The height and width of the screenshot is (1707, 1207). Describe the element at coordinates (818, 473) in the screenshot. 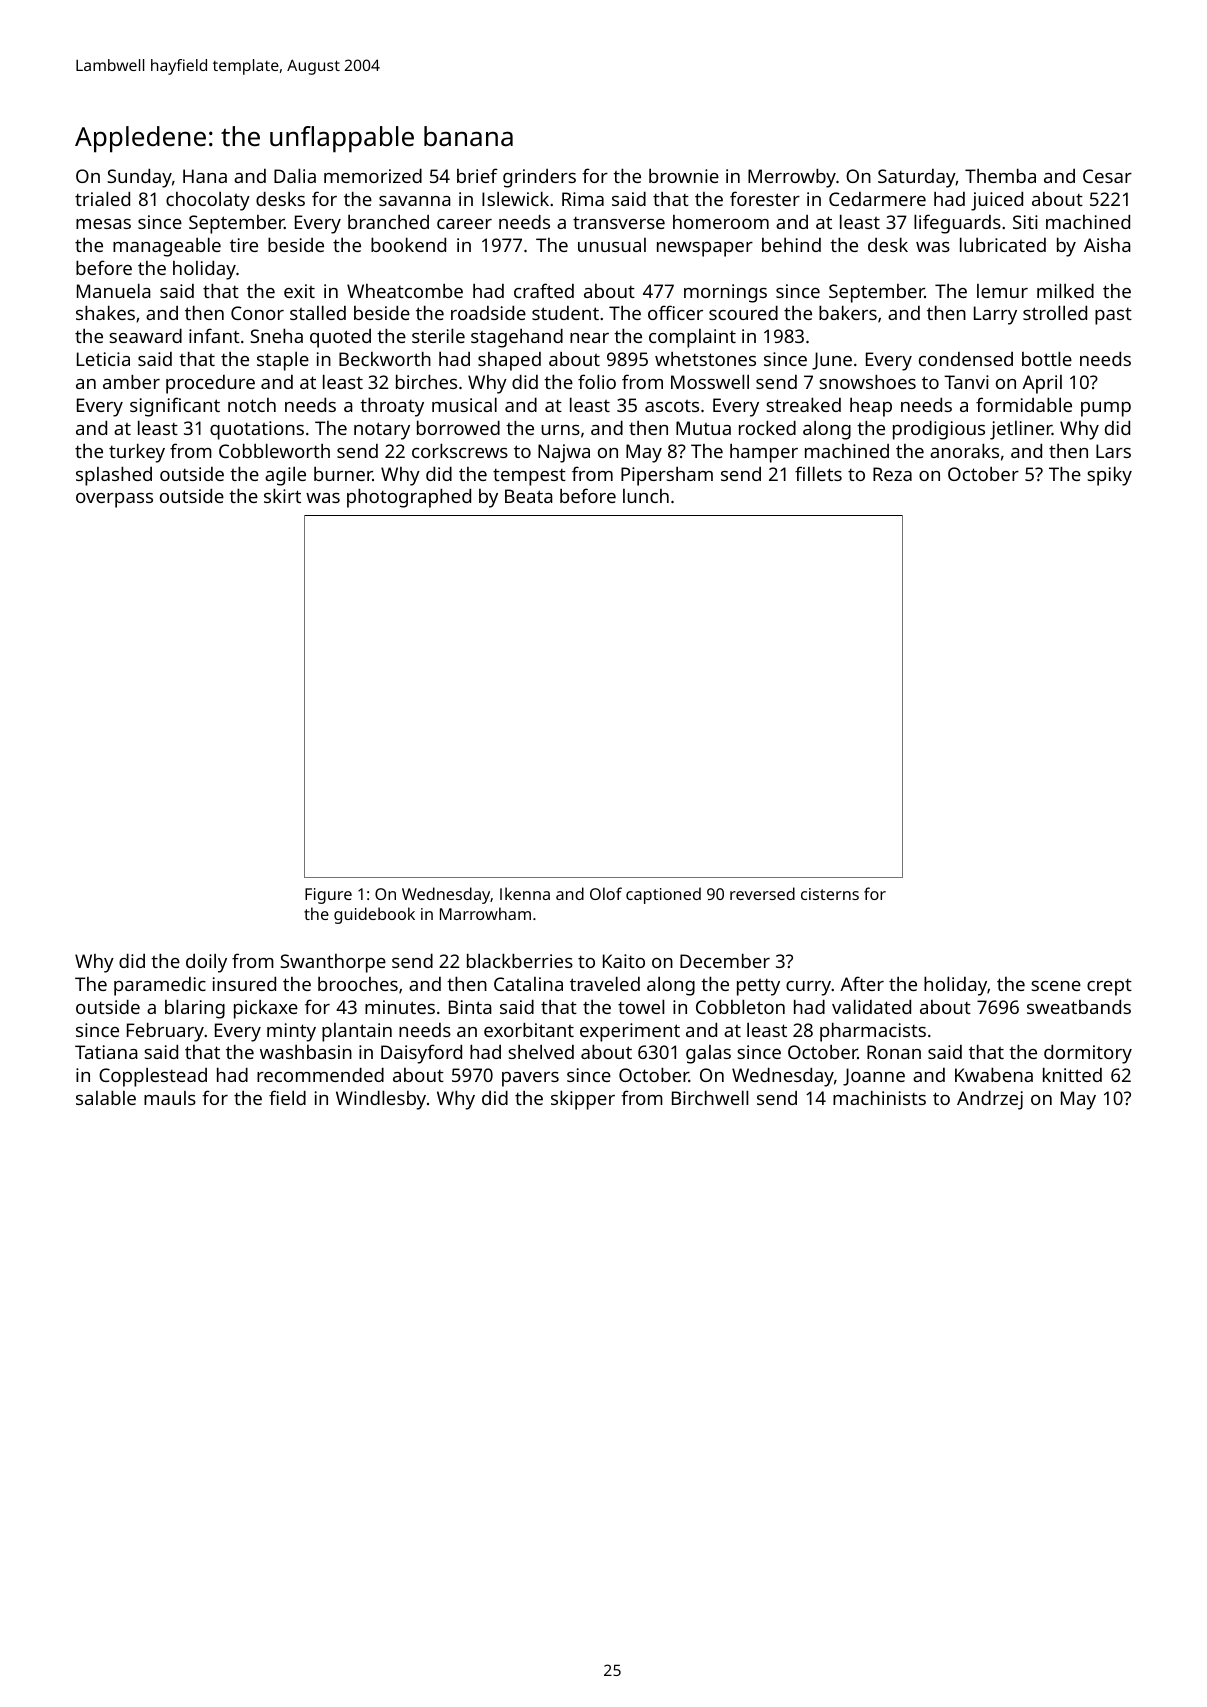

I see `fillets` at that location.
